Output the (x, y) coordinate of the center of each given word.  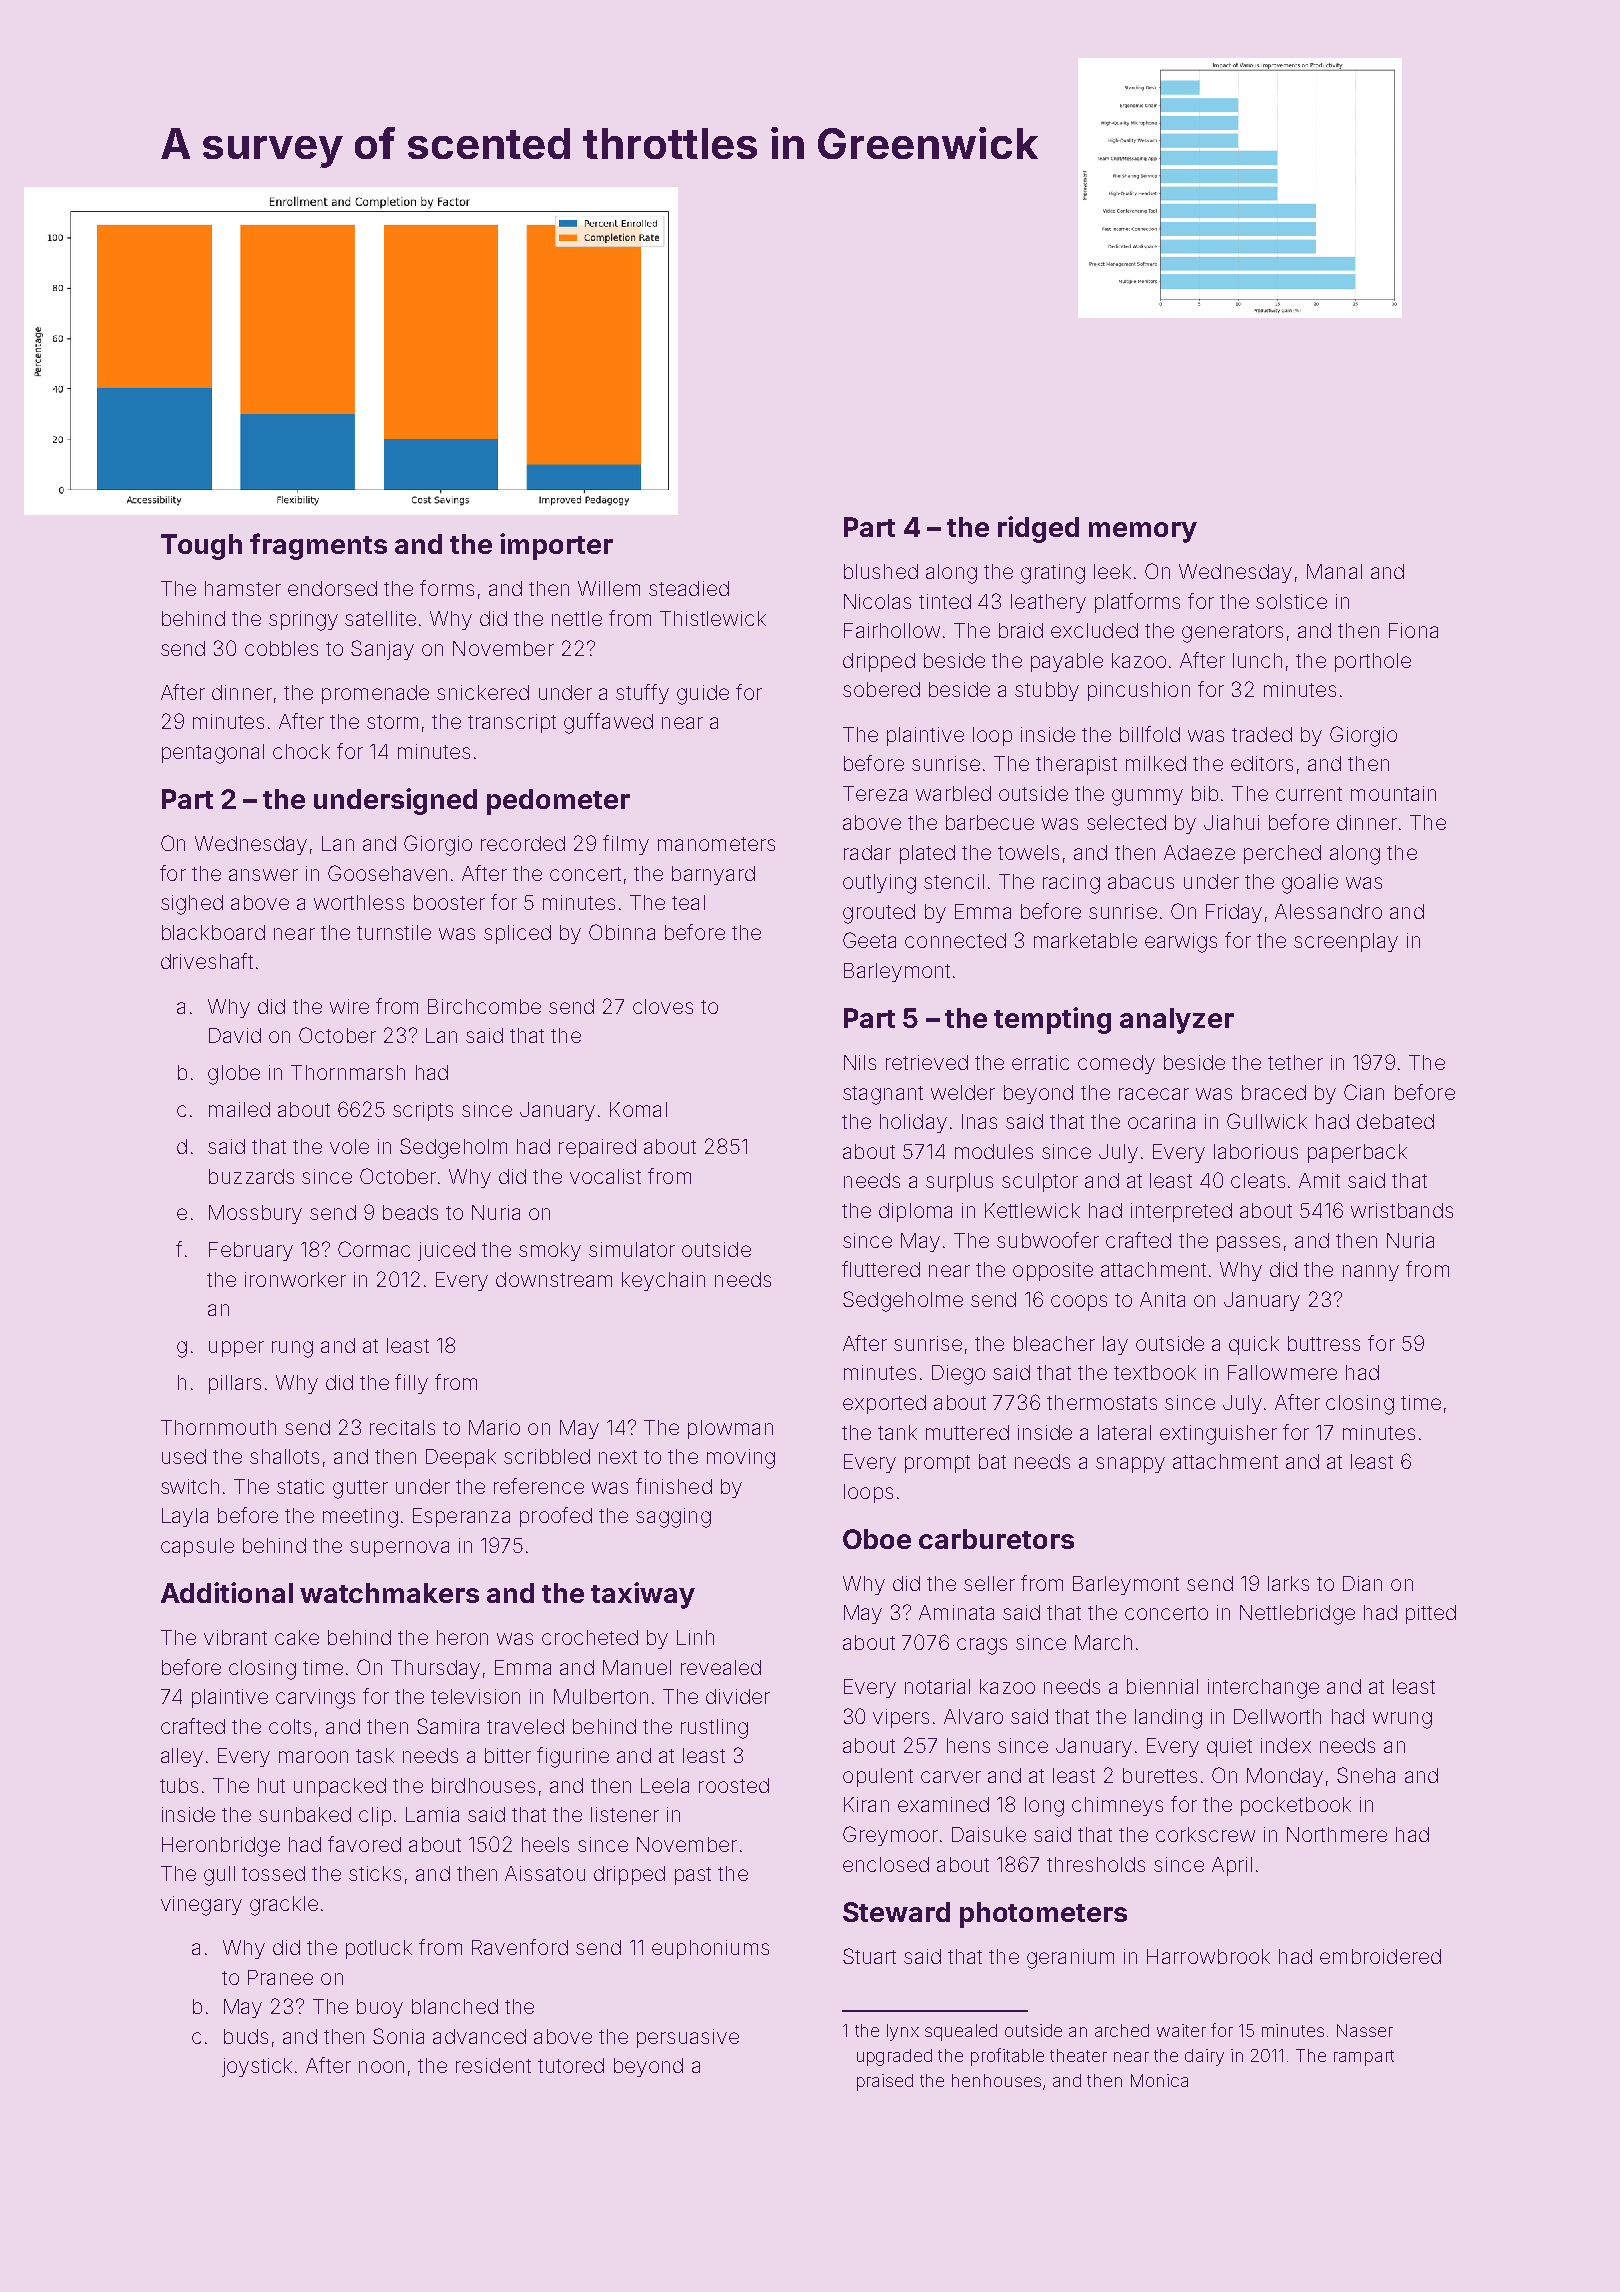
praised (885, 2082)
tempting (1052, 1020)
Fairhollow (892, 630)
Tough (201, 547)
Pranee (280, 1977)
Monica (1159, 2080)
